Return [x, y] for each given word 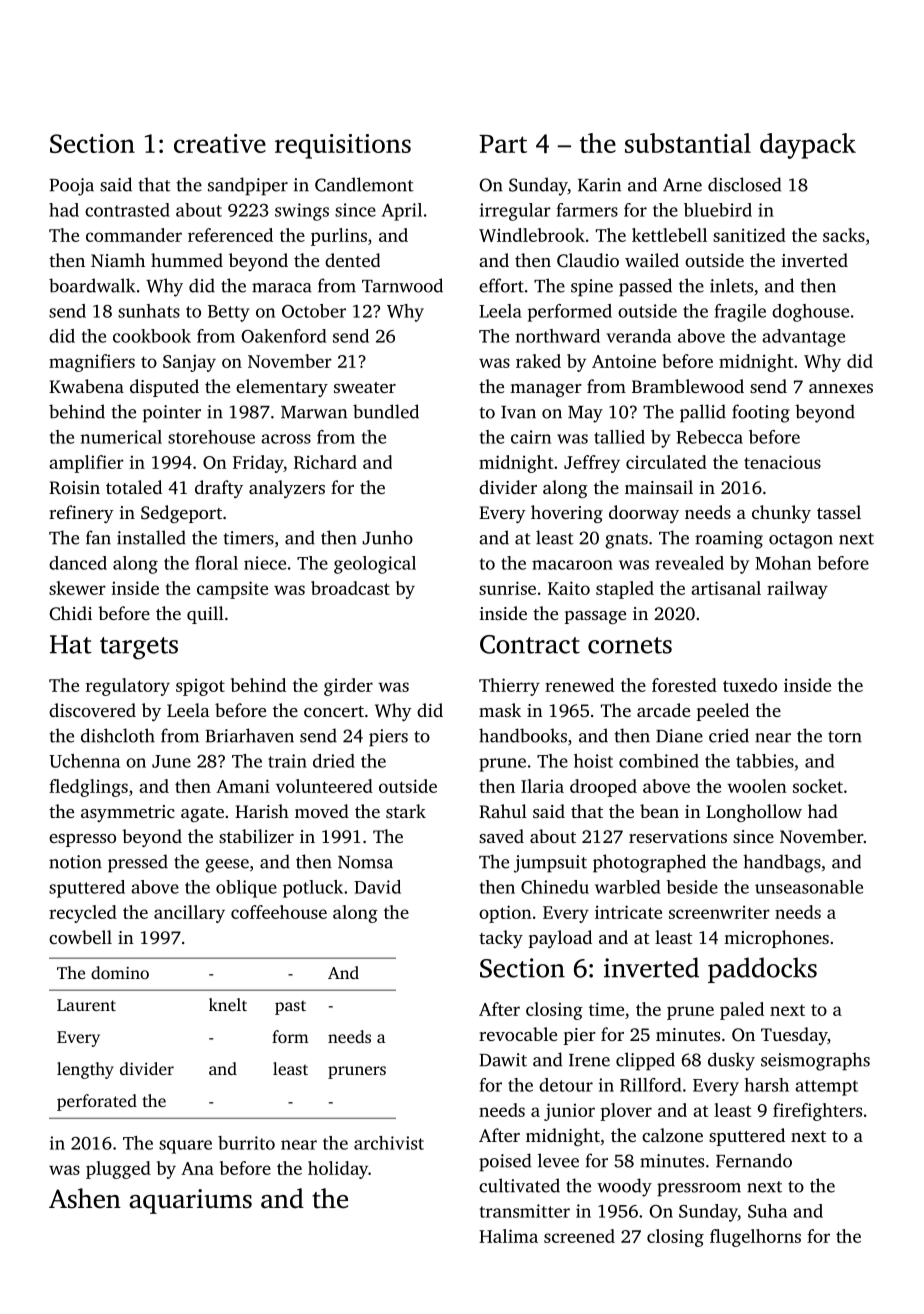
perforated [97, 1102]
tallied [619, 437]
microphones [776, 939]
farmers [587, 210]
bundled [386, 411]
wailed [652, 260]
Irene [589, 1060]
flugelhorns [755, 1238]
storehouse [211, 437]
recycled [83, 914]
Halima [508, 1236]
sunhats [149, 311]
